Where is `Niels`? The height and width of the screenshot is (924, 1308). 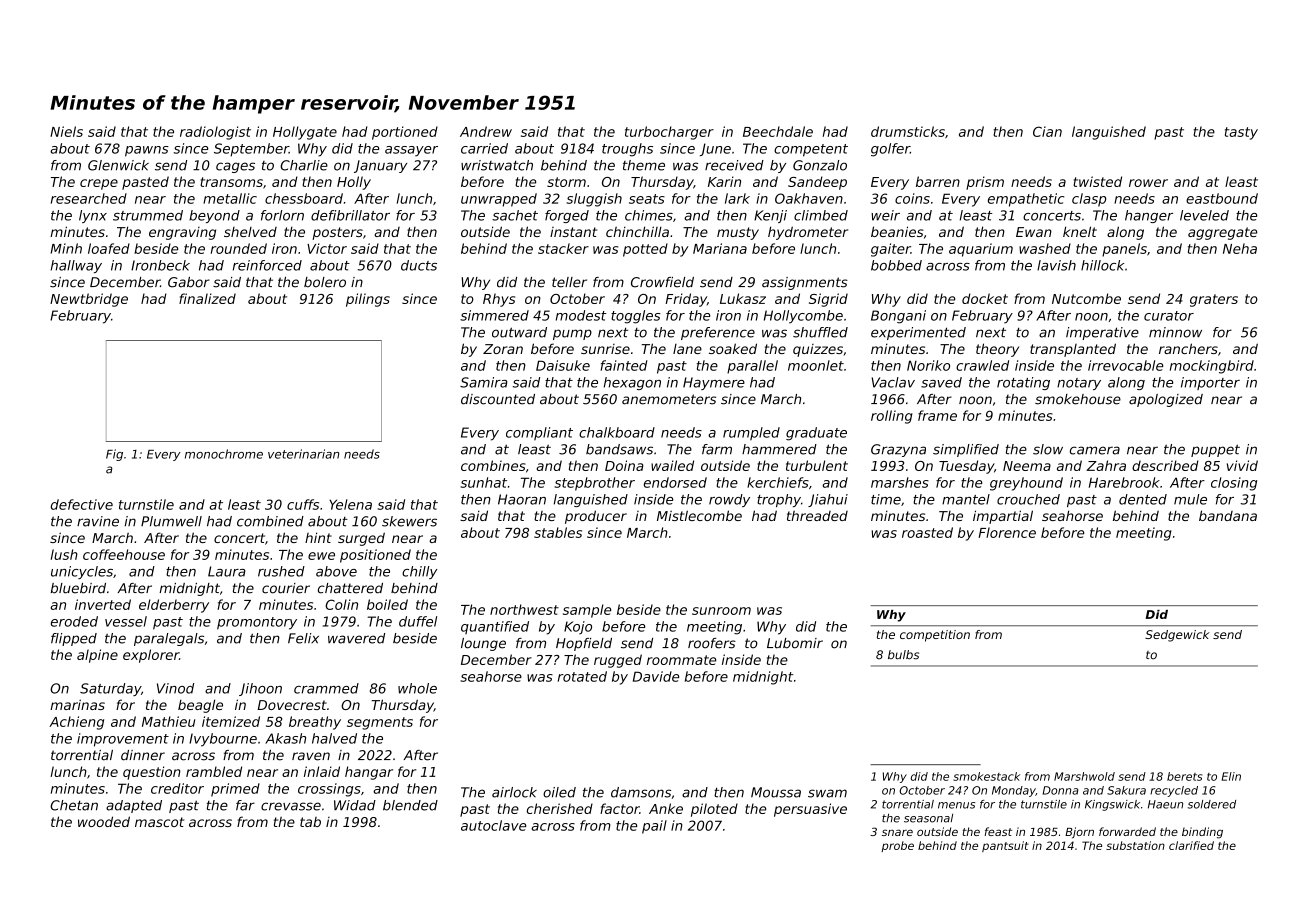
Niels is located at coordinates (66, 131).
